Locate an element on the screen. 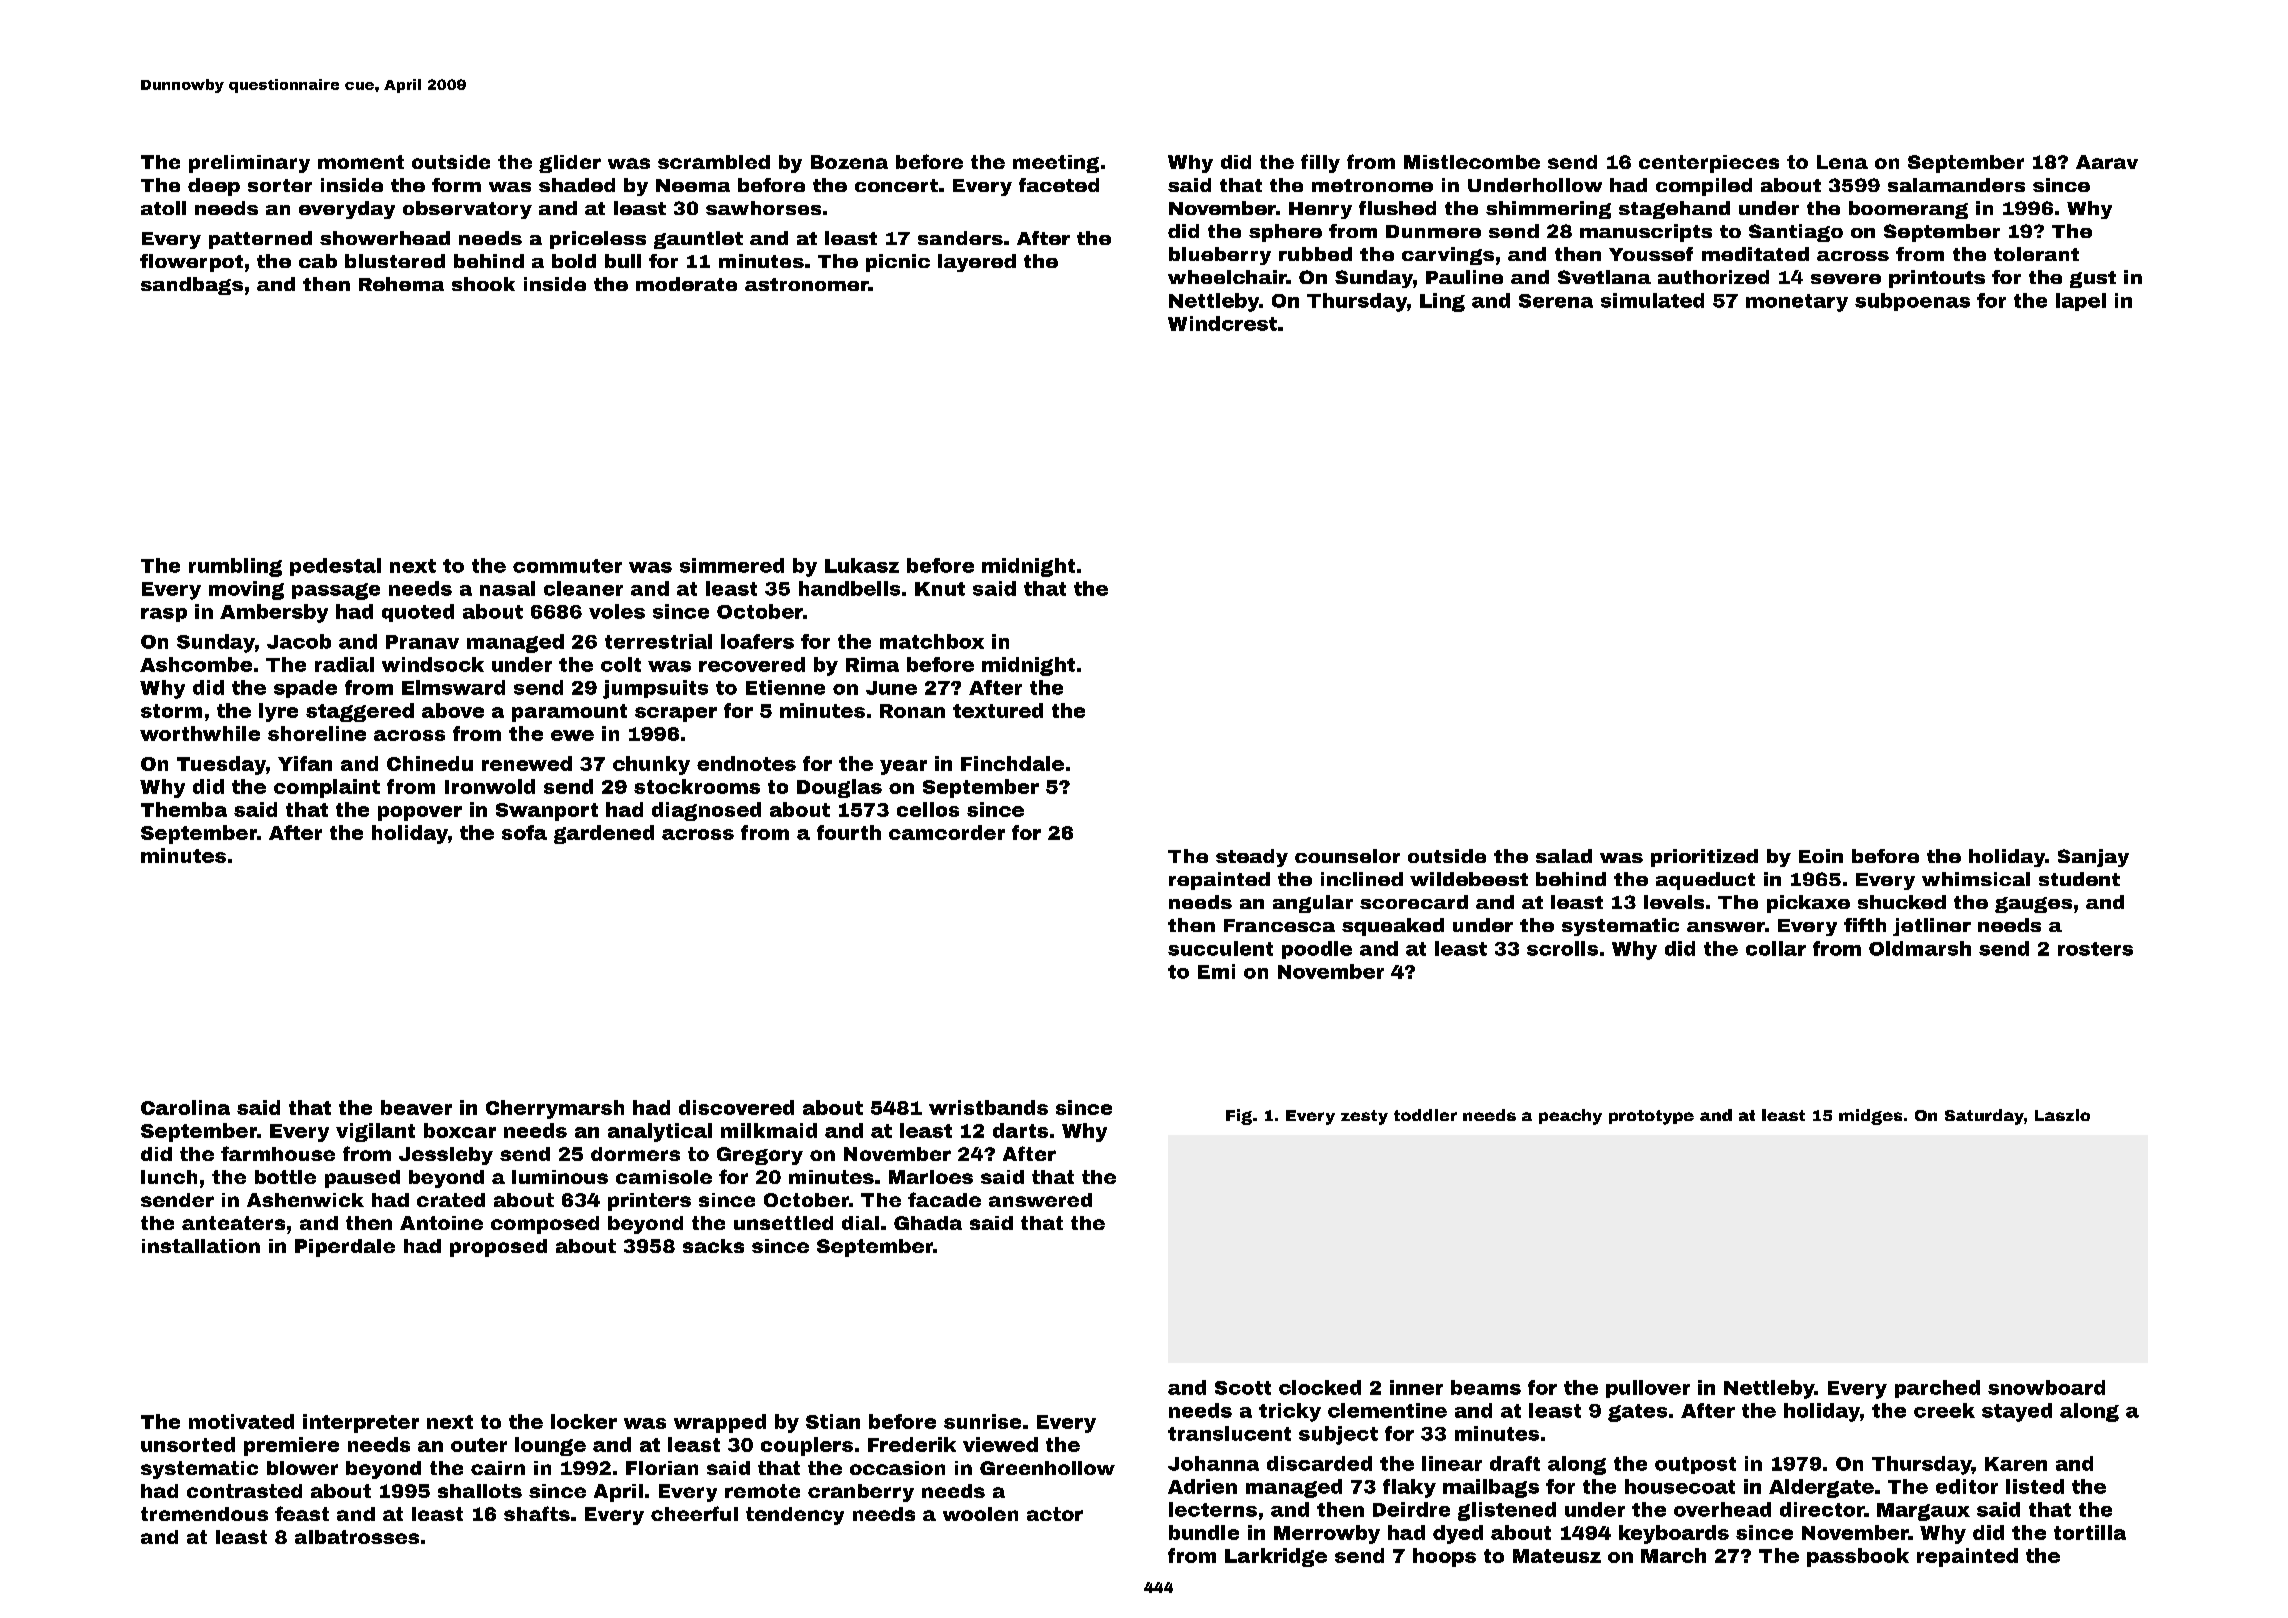 This screenshot has height=1618, width=2288. Douglas is located at coordinates (839, 788).
